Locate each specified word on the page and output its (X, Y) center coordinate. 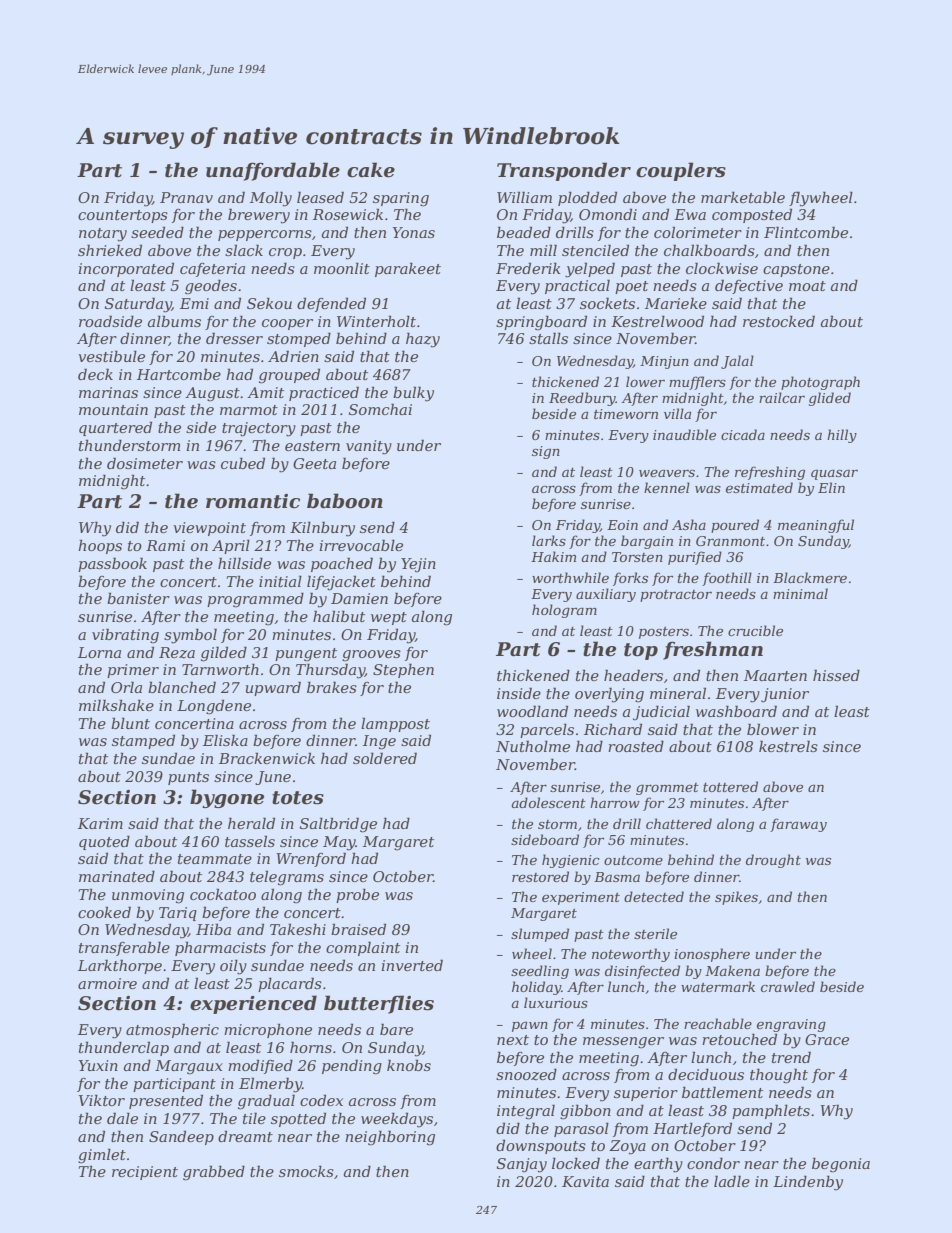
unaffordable (273, 171)
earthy (658, 1165)
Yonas (414, 232)
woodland (532, 711)
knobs (409, 1065)
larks (549, 540)
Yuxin (98, 1065)
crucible (755, 630)
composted (752, 215)
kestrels (788, 746)
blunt (130, 723)
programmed (255, 600)
